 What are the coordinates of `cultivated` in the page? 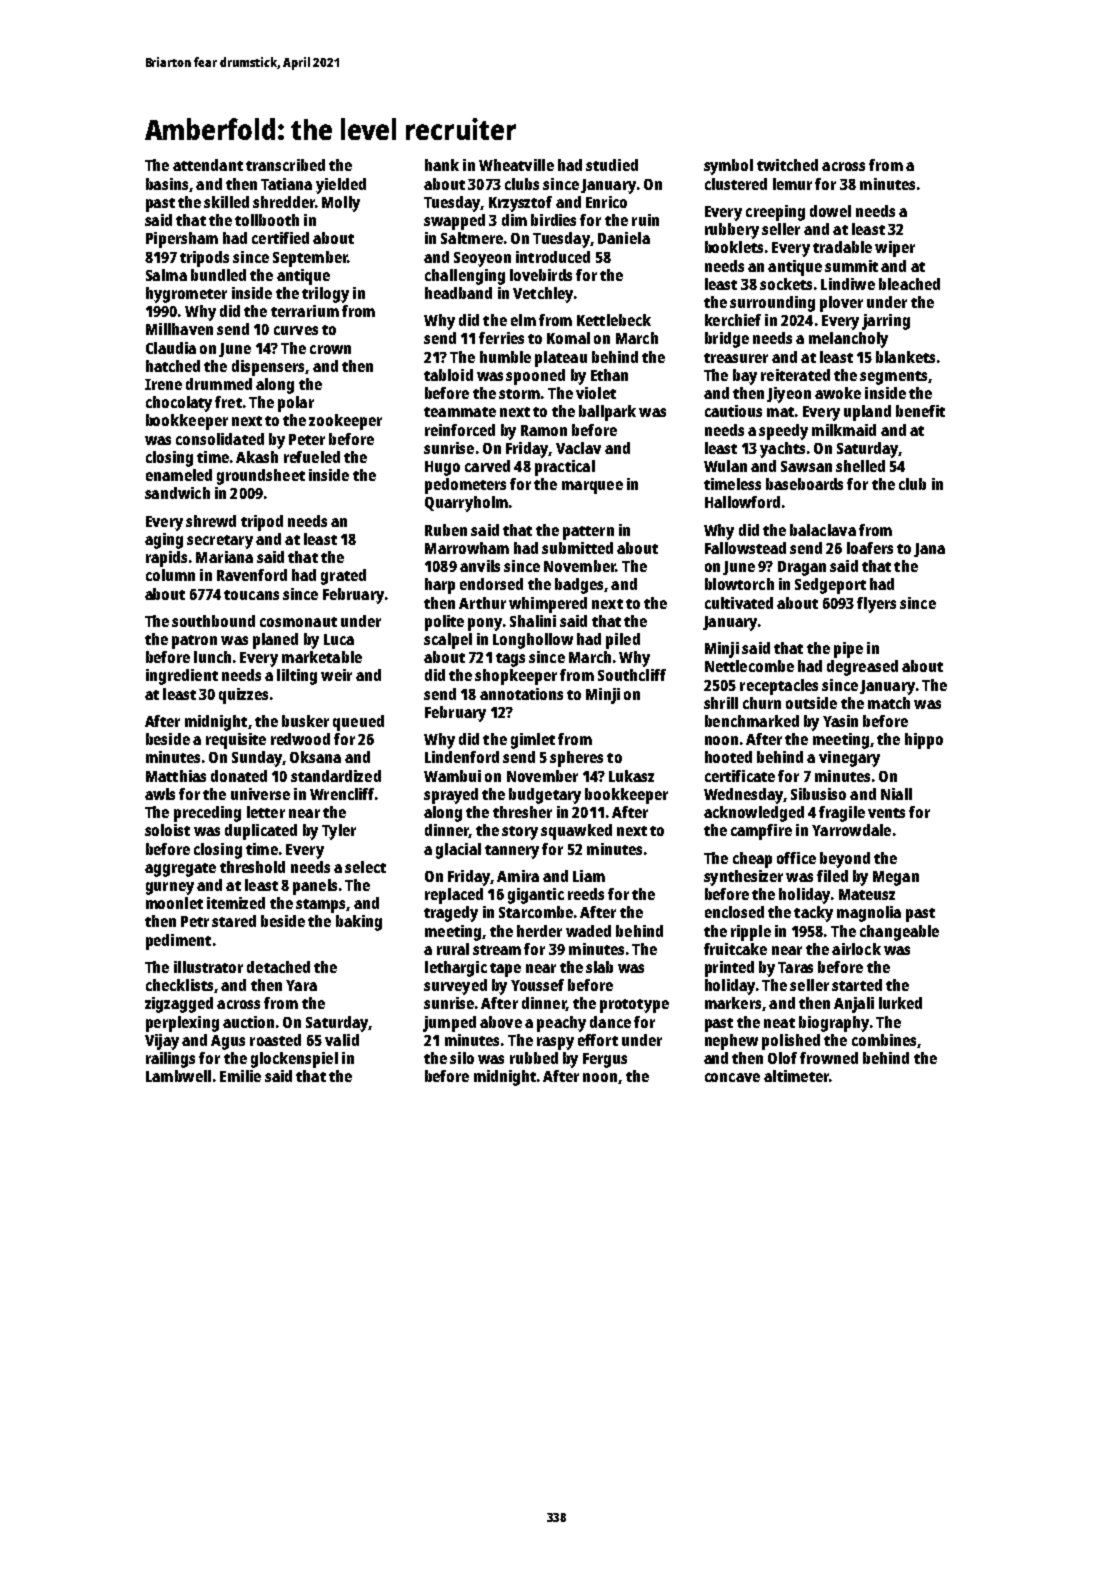 It's located at (739, 603).
